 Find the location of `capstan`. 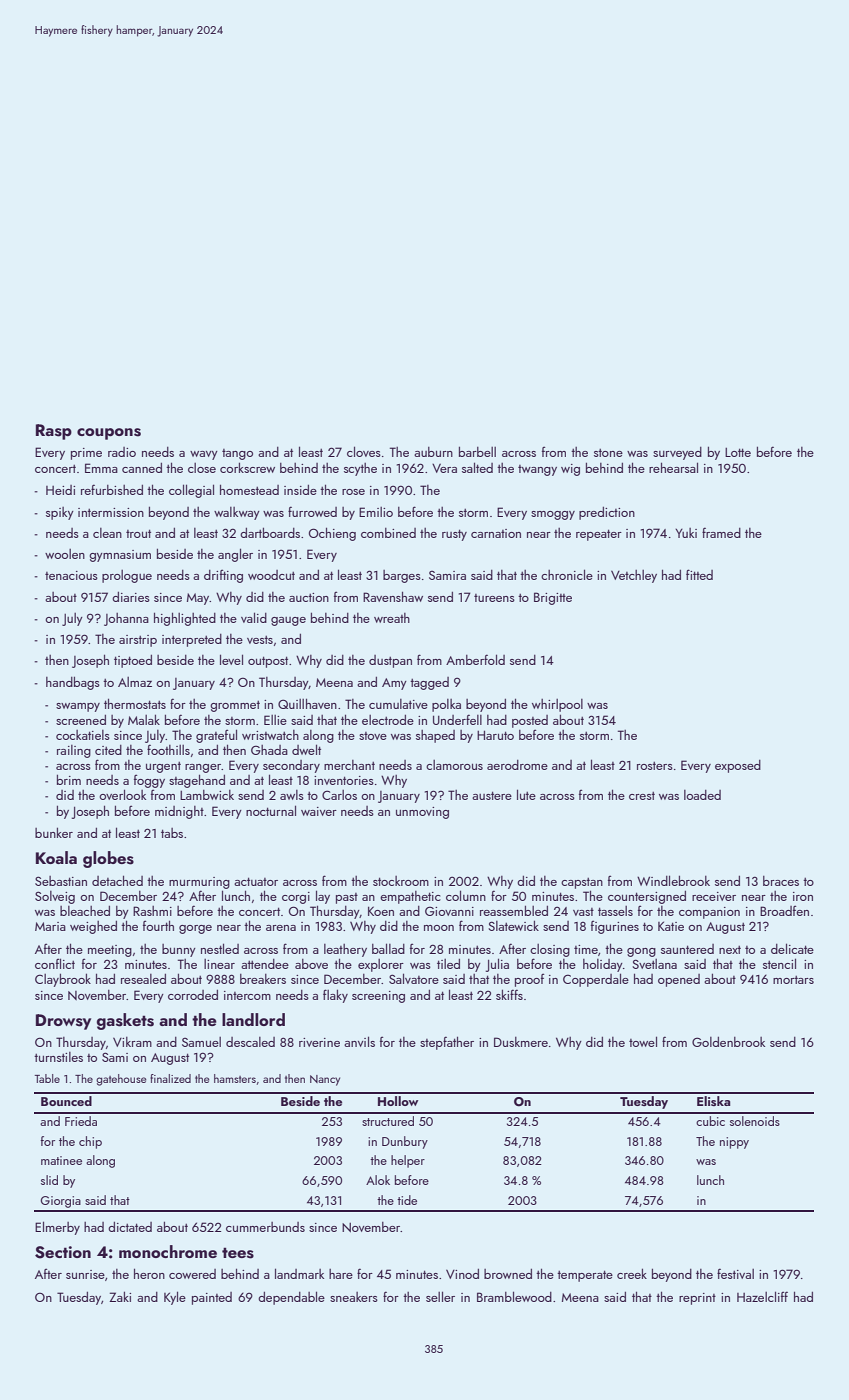

capstan is located at coordinates (582, 883).
